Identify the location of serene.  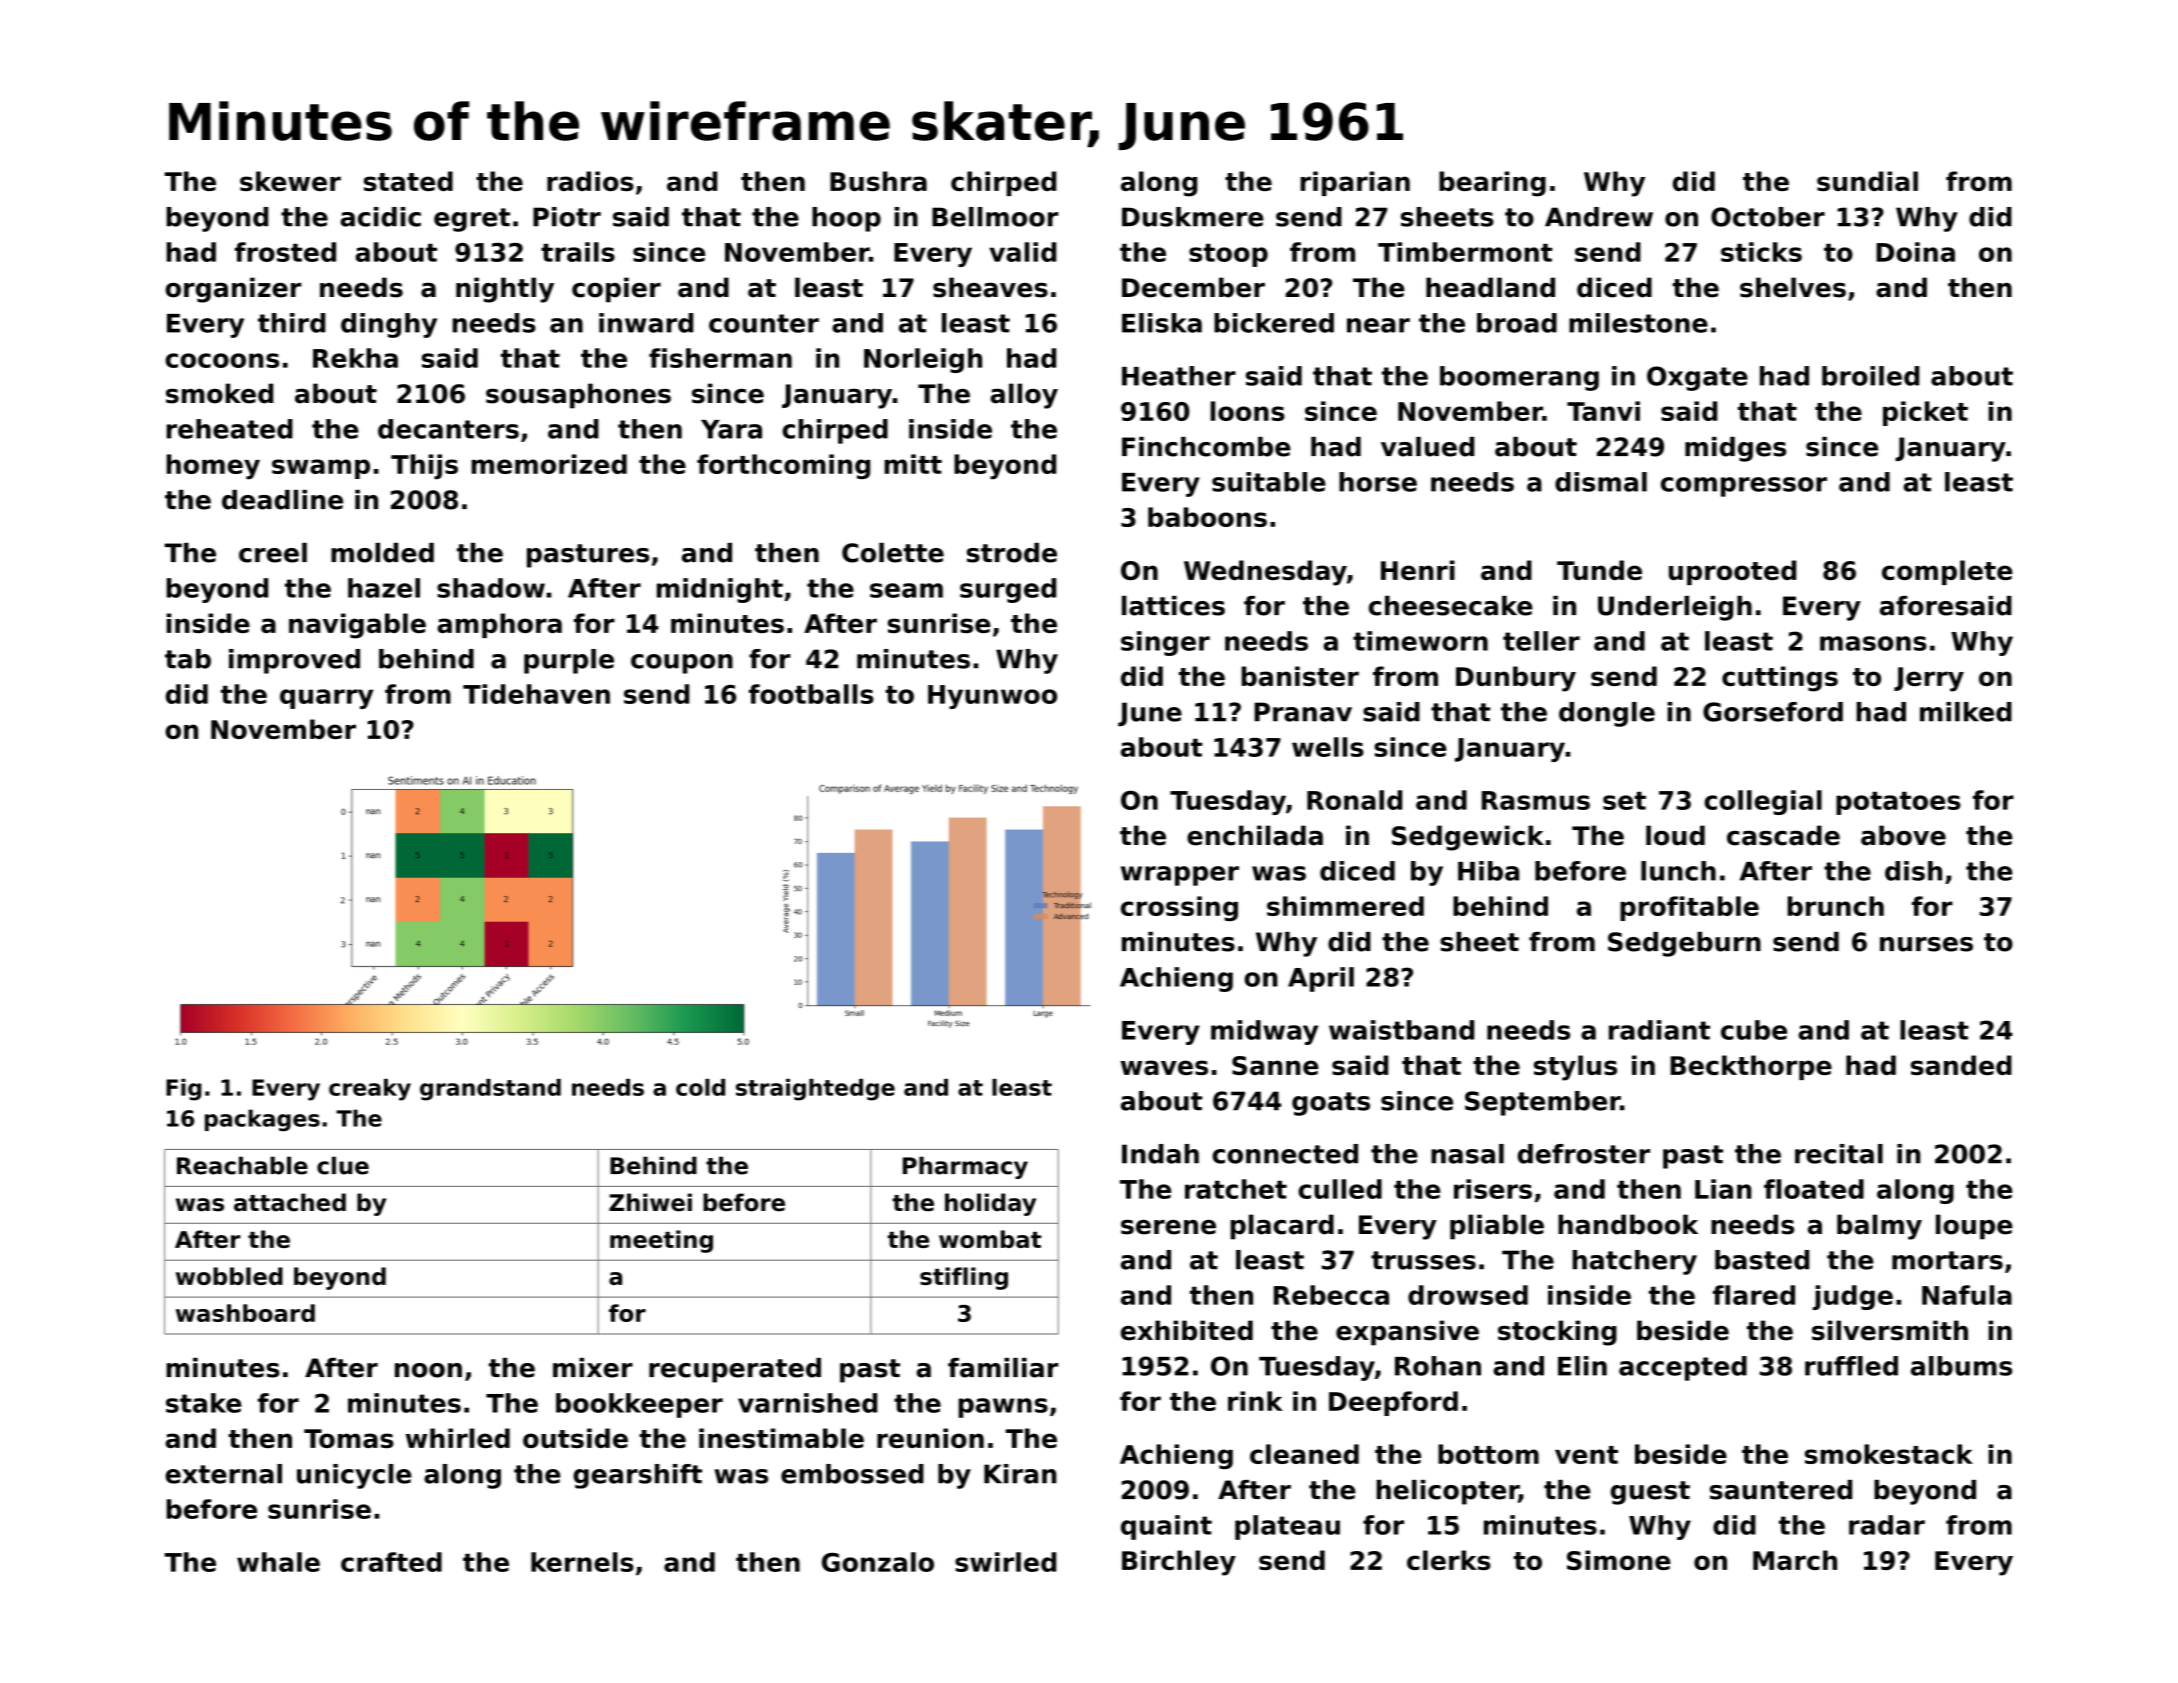
(1168, 1227).
